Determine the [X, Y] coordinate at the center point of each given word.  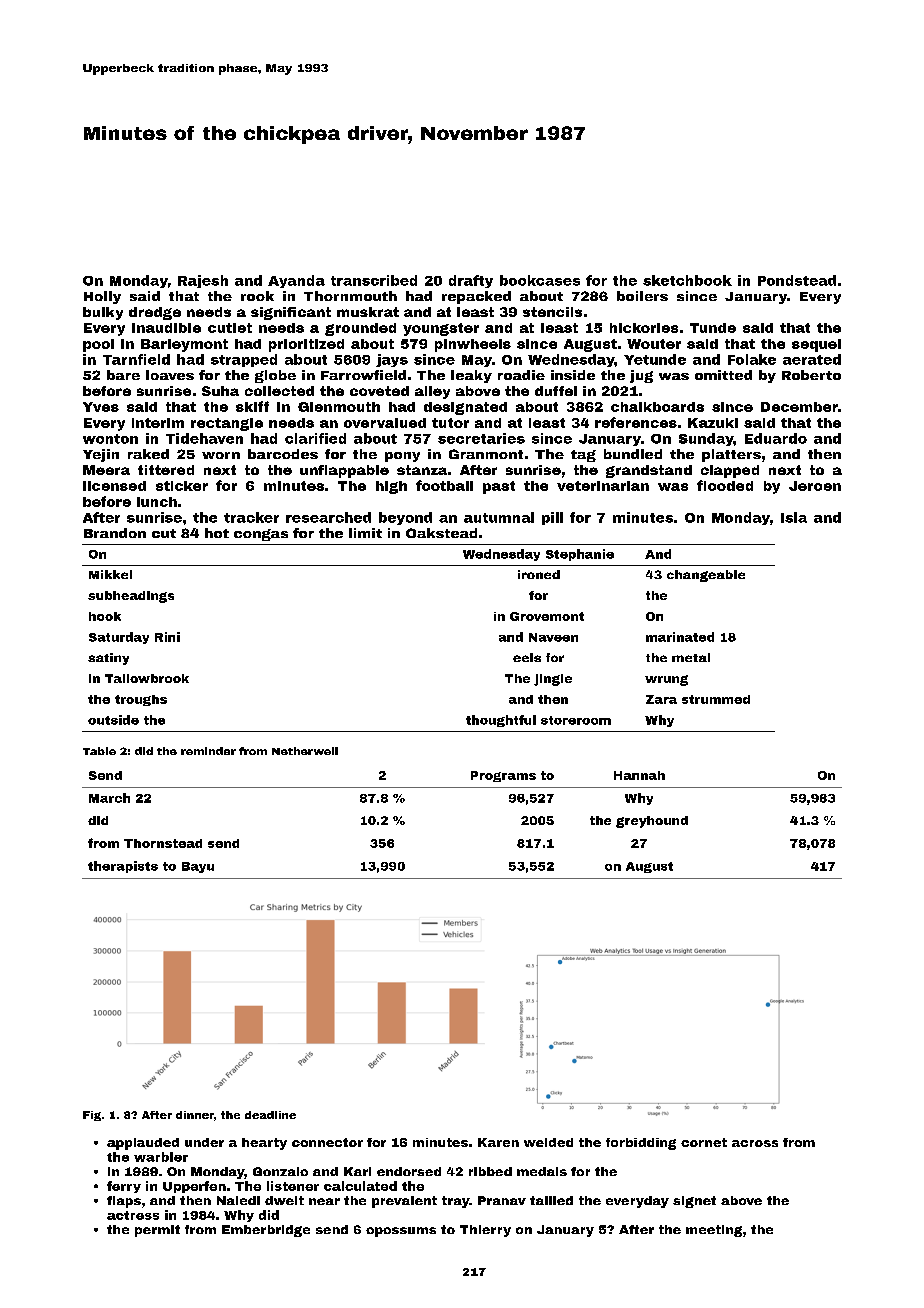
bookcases [540, 280]
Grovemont [547, 616]
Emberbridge [266, 1231]
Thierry [485, 1231]
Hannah [639, 775]
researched [328, 517]
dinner [195, 1115]
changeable [706, 576]
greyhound [652, 822]
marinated [680, 637]
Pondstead [797, 280]
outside [113, 720]
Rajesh [203, 281]
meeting [714, 1231]
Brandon [115, 533]
